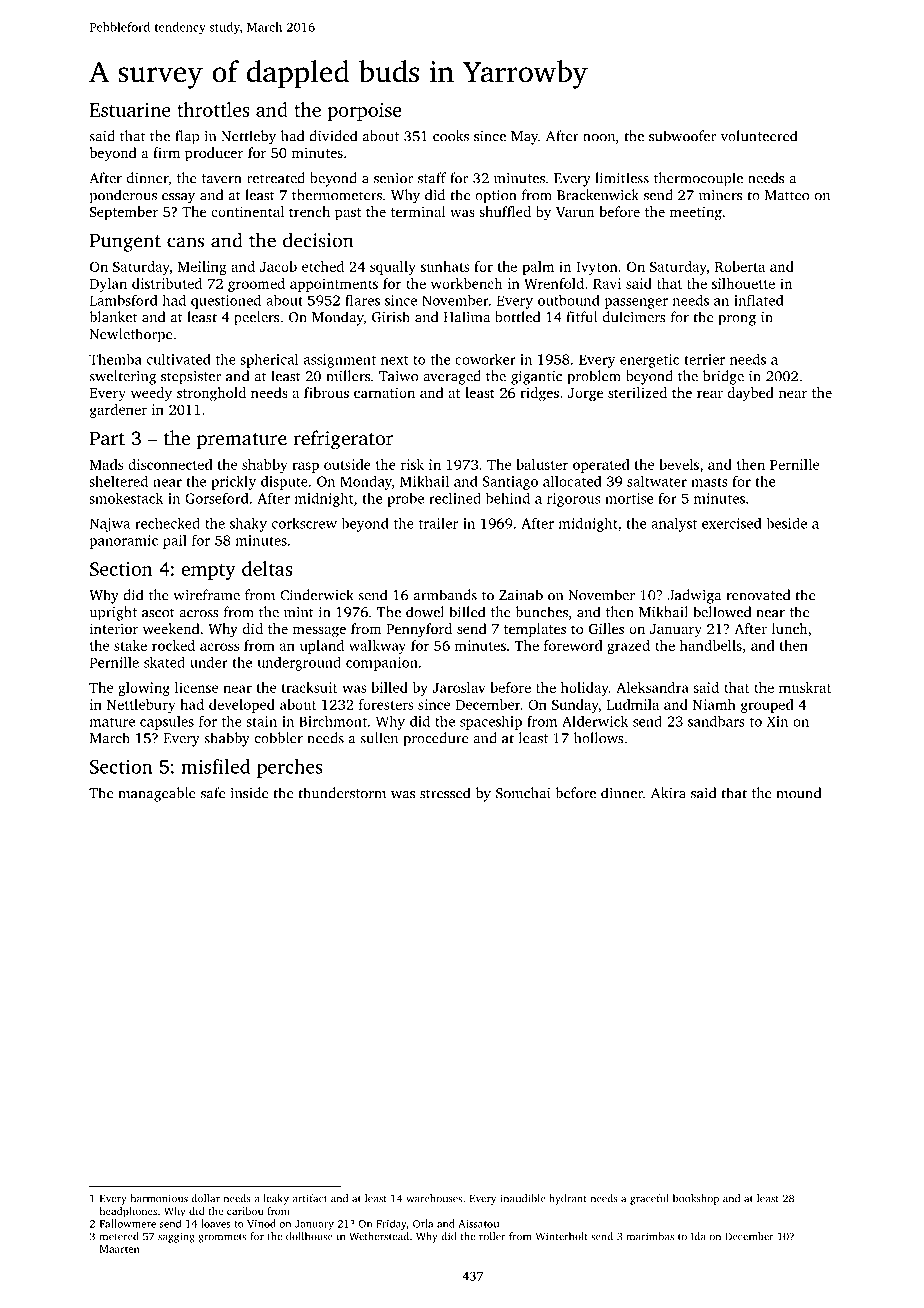 The image size is (924, 1308). Describe the element at coordinates (377, 647) in the screenshot. I see `walkway` at that location.
